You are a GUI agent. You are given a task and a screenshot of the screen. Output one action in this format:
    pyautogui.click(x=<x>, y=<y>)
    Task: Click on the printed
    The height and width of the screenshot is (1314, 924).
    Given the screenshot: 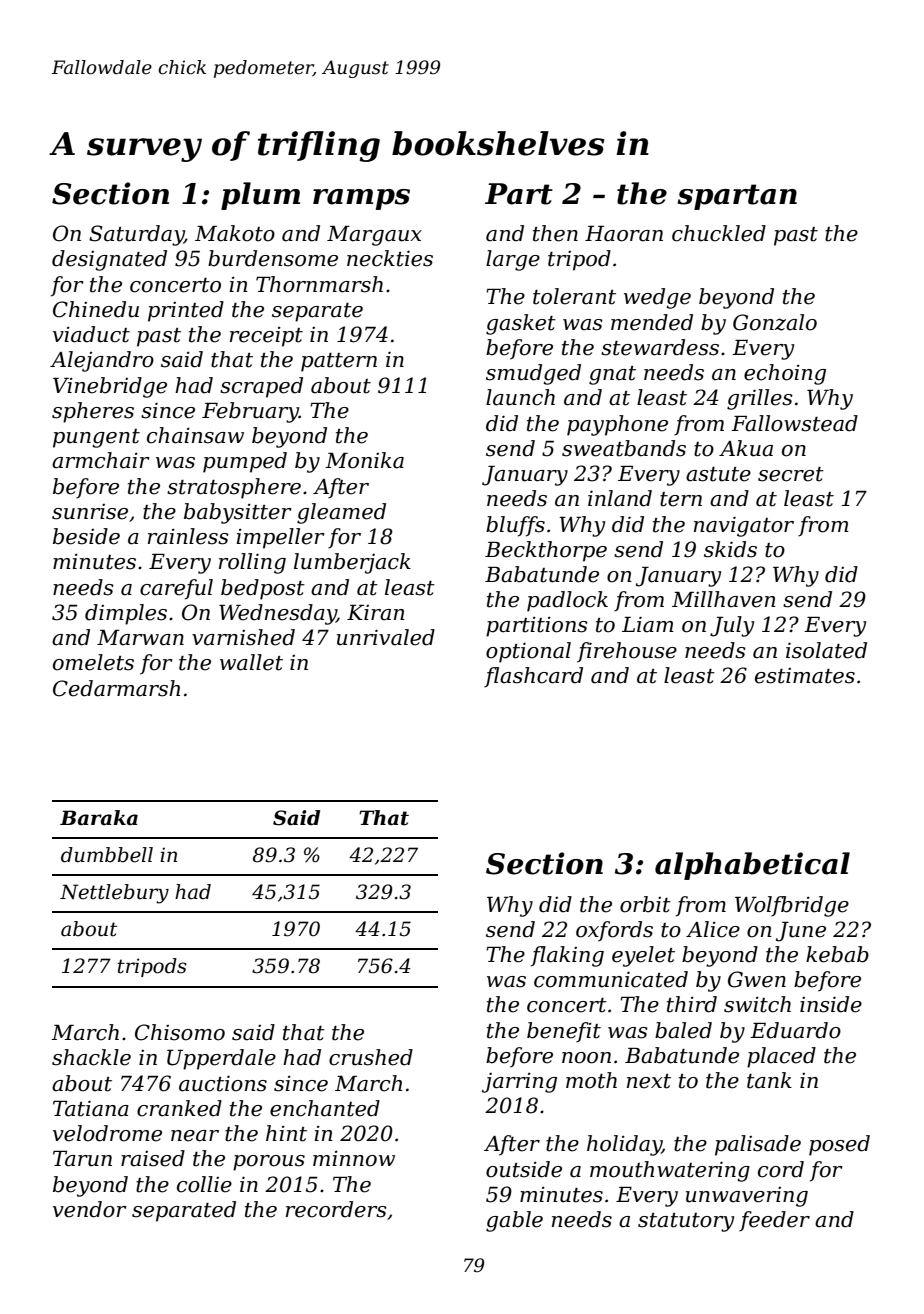 What is the action you would take?
    pyautogui.click(x=186, y=311)
